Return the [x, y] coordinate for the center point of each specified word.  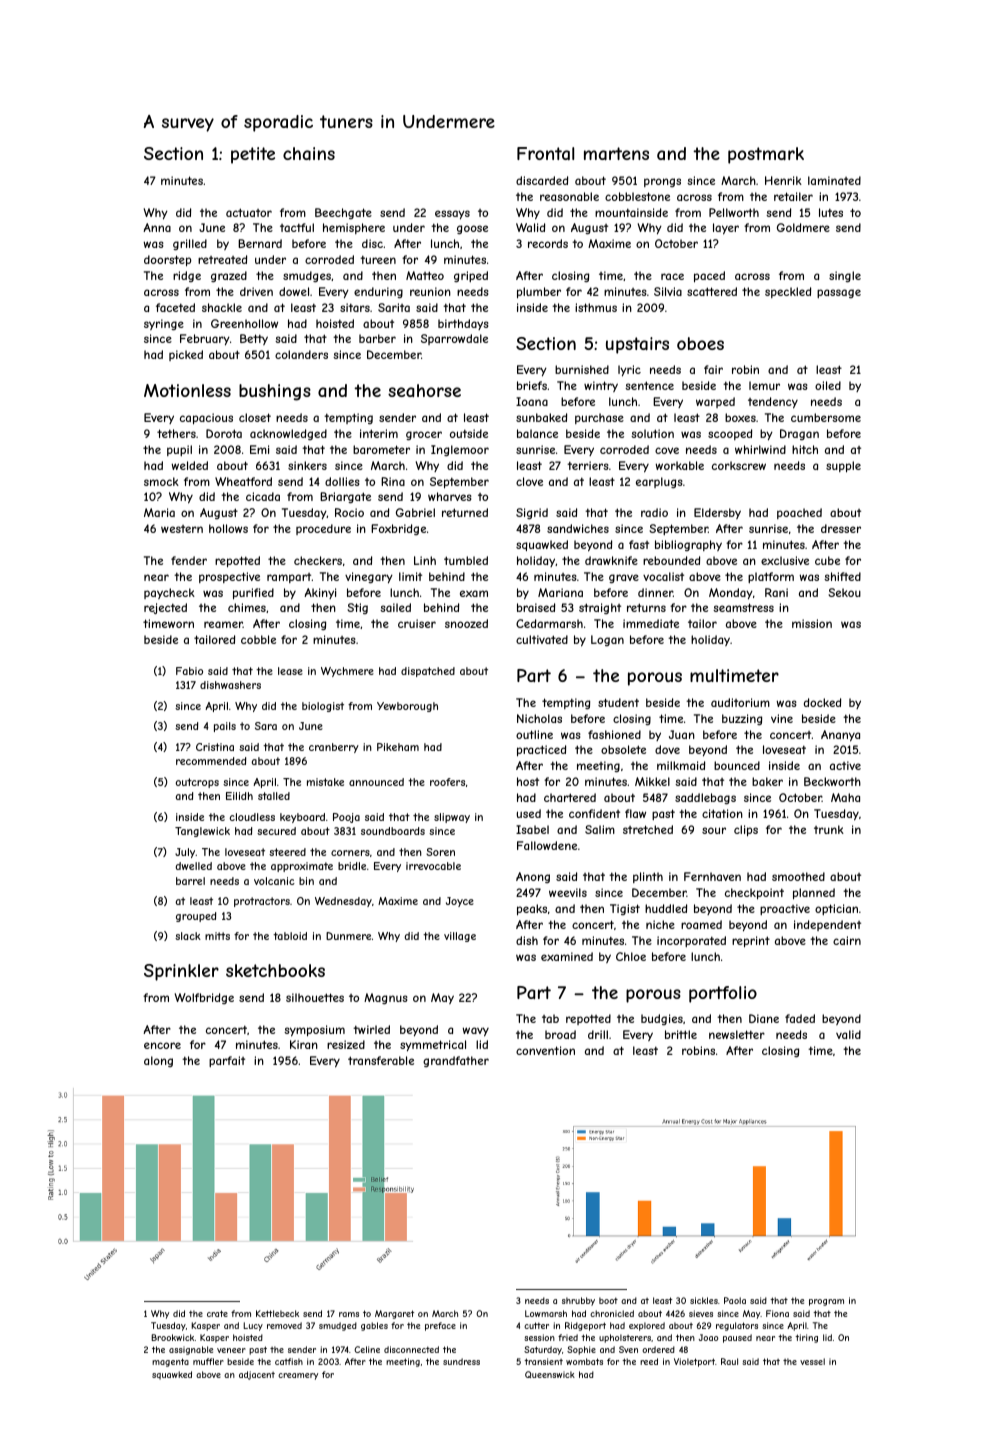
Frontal [545, 153]
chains [309, 153]
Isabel [532, 829]
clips [746, 831]
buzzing [742, 719]
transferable [381, 1060]
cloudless [252, 817]
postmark [766, 155]
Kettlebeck [277, 1313]
